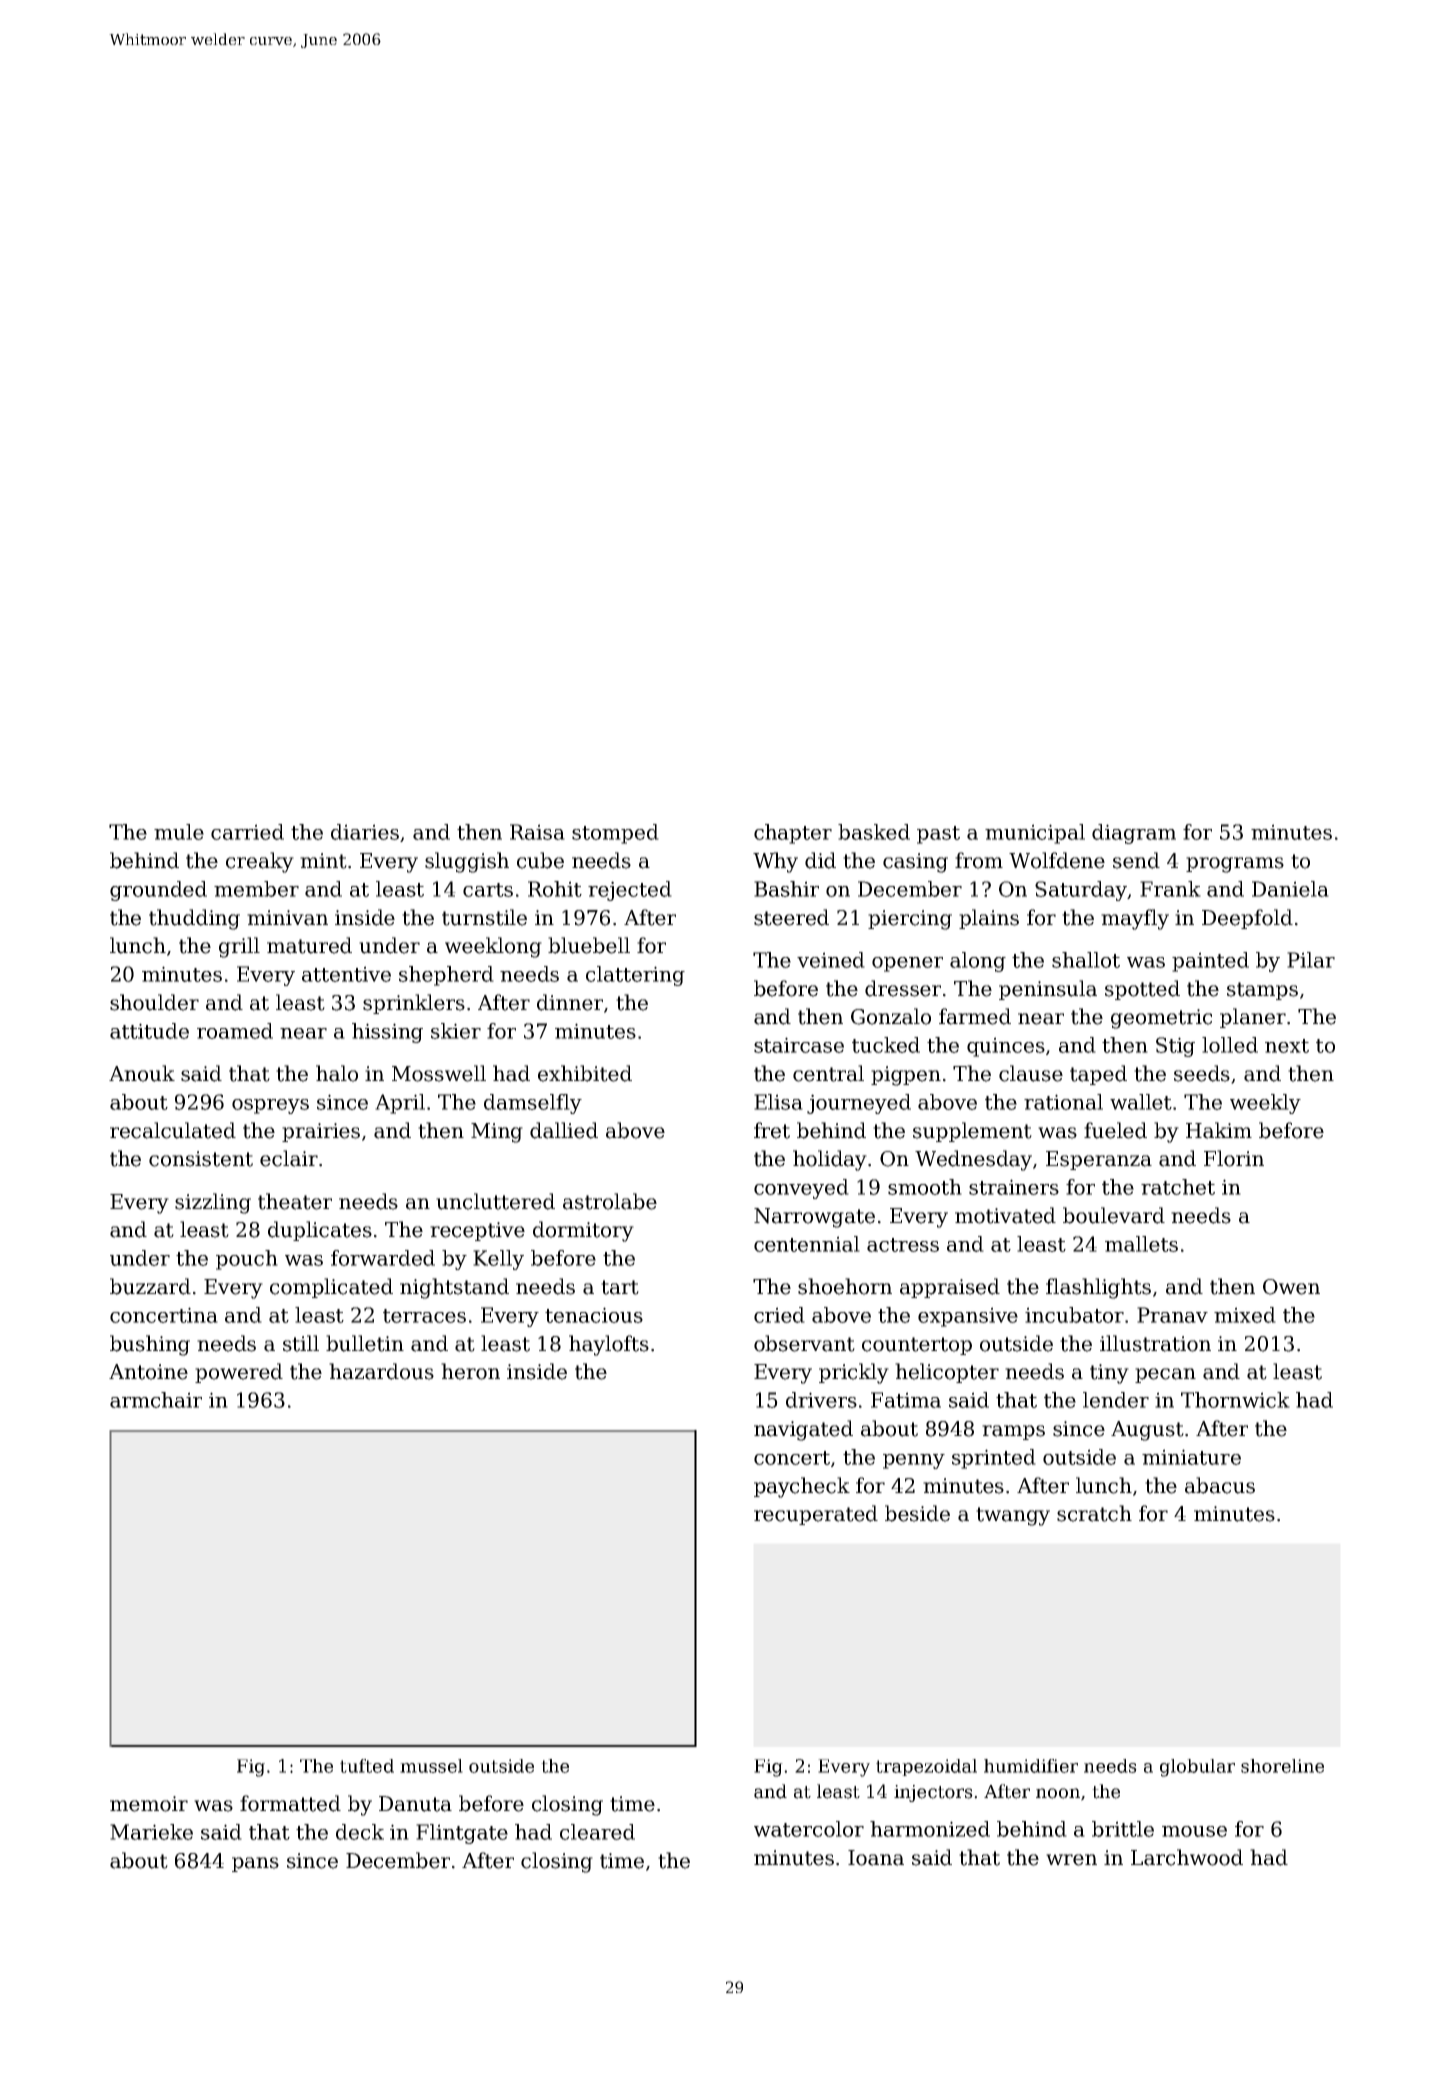 The image size is (1450, 2100). What do you see at coordinates (194, 919) in the image?
I see `thudding` at bounding box center [194, 919].
